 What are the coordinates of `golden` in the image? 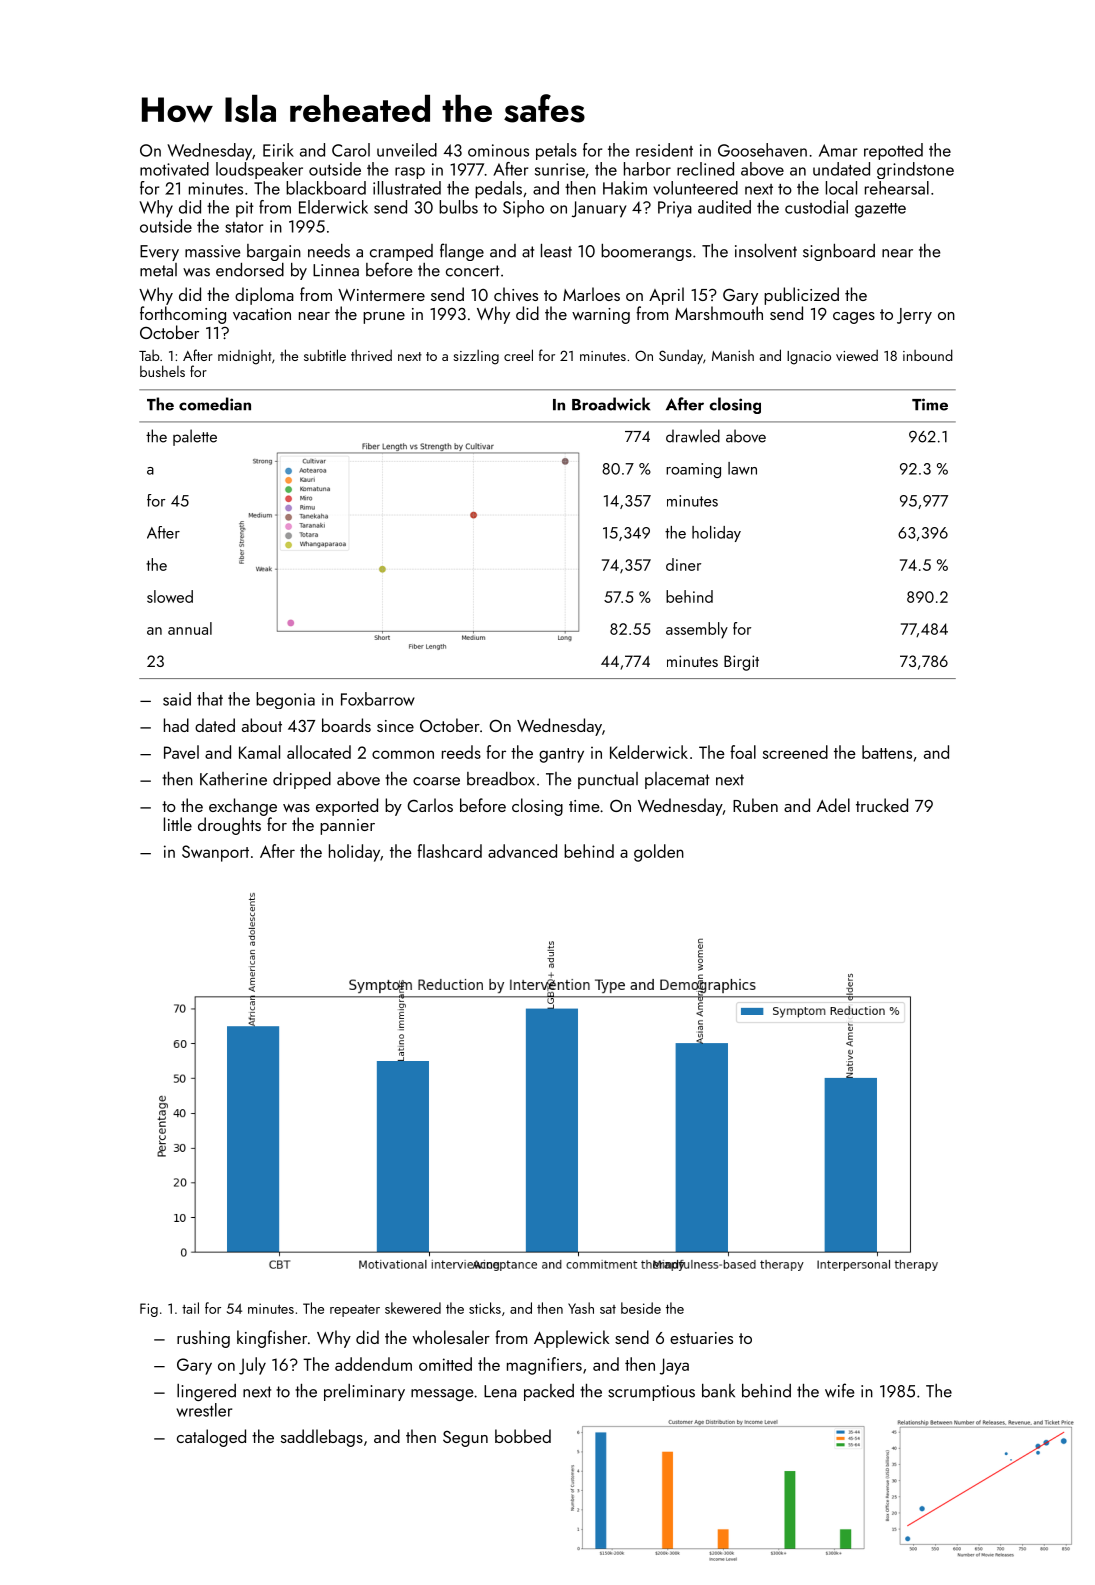 It's located at (659, 853).
